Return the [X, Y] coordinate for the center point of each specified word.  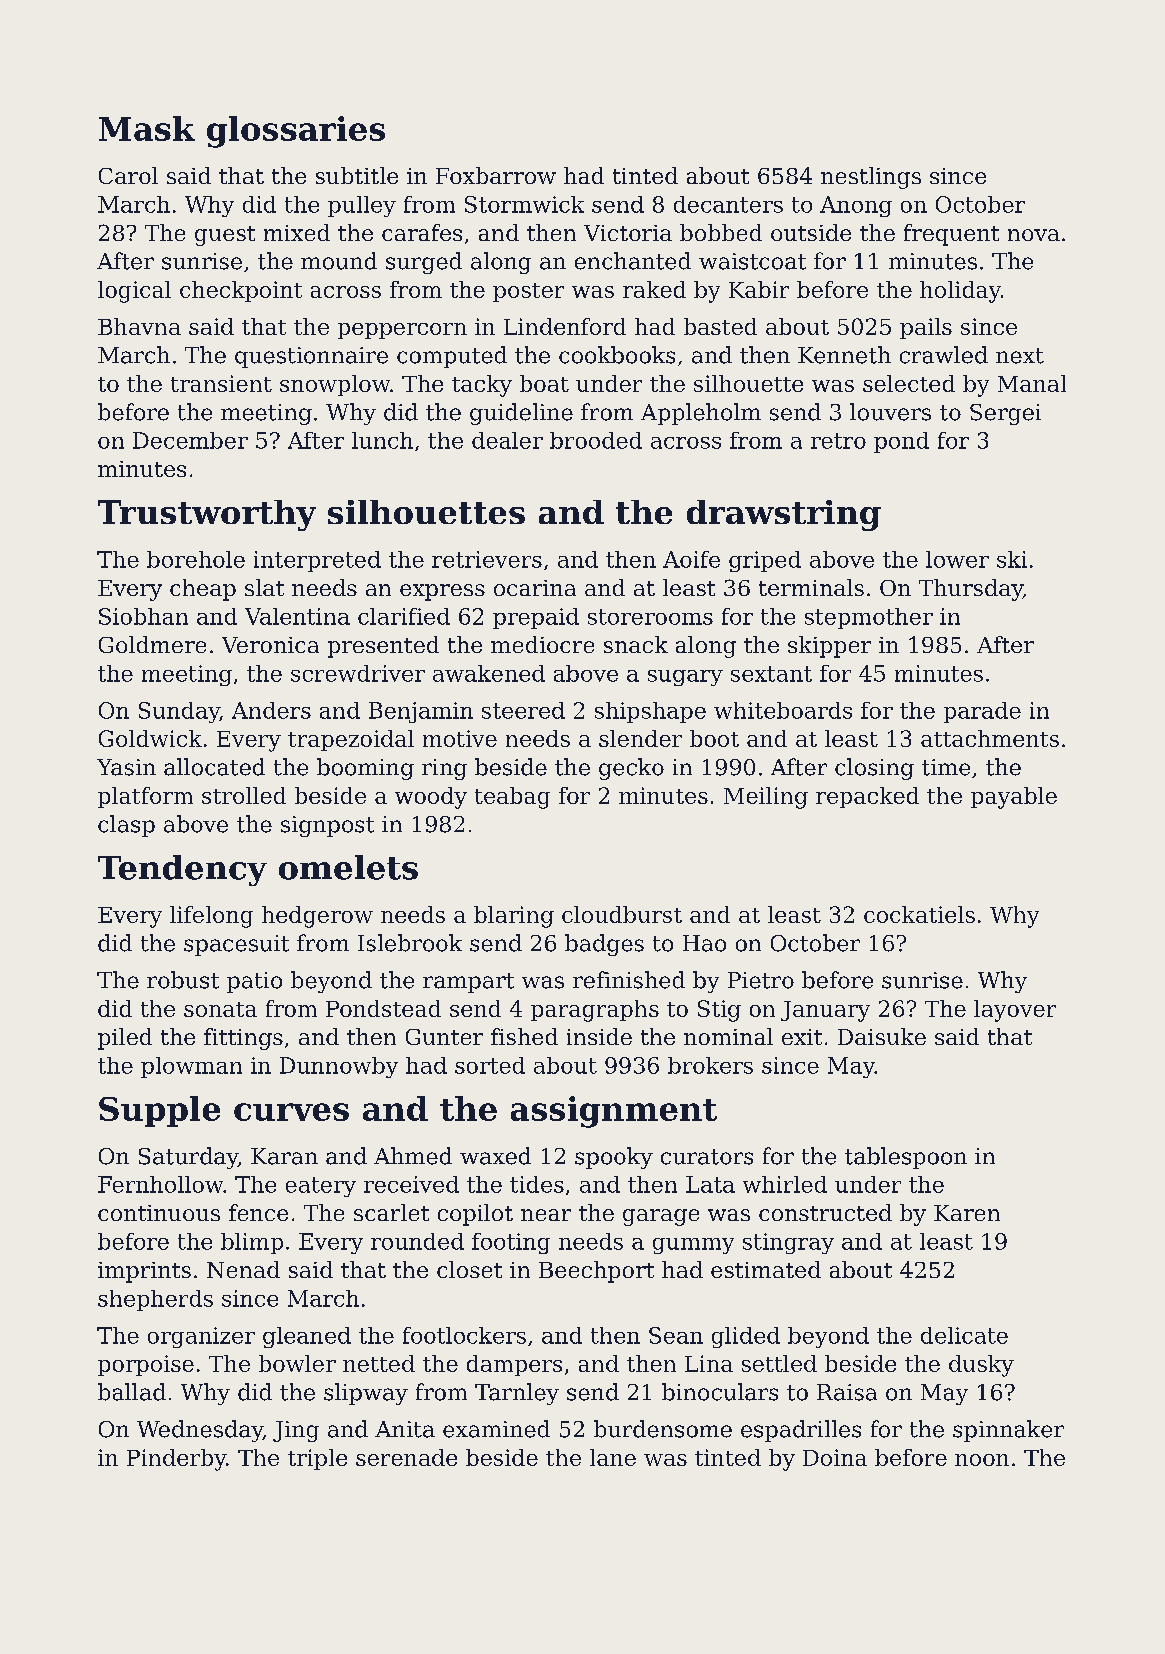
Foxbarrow [496, 175]
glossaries [296, 132]
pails [926, 328]
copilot [475, 1215]
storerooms [650, 617]
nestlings [871, 178]
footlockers [464, 1335]
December [190, 440]
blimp [252, 1243]
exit [802, 1037]
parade [982, 712]
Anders [271, 710]
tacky [482, 386]
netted [379, 1363]
